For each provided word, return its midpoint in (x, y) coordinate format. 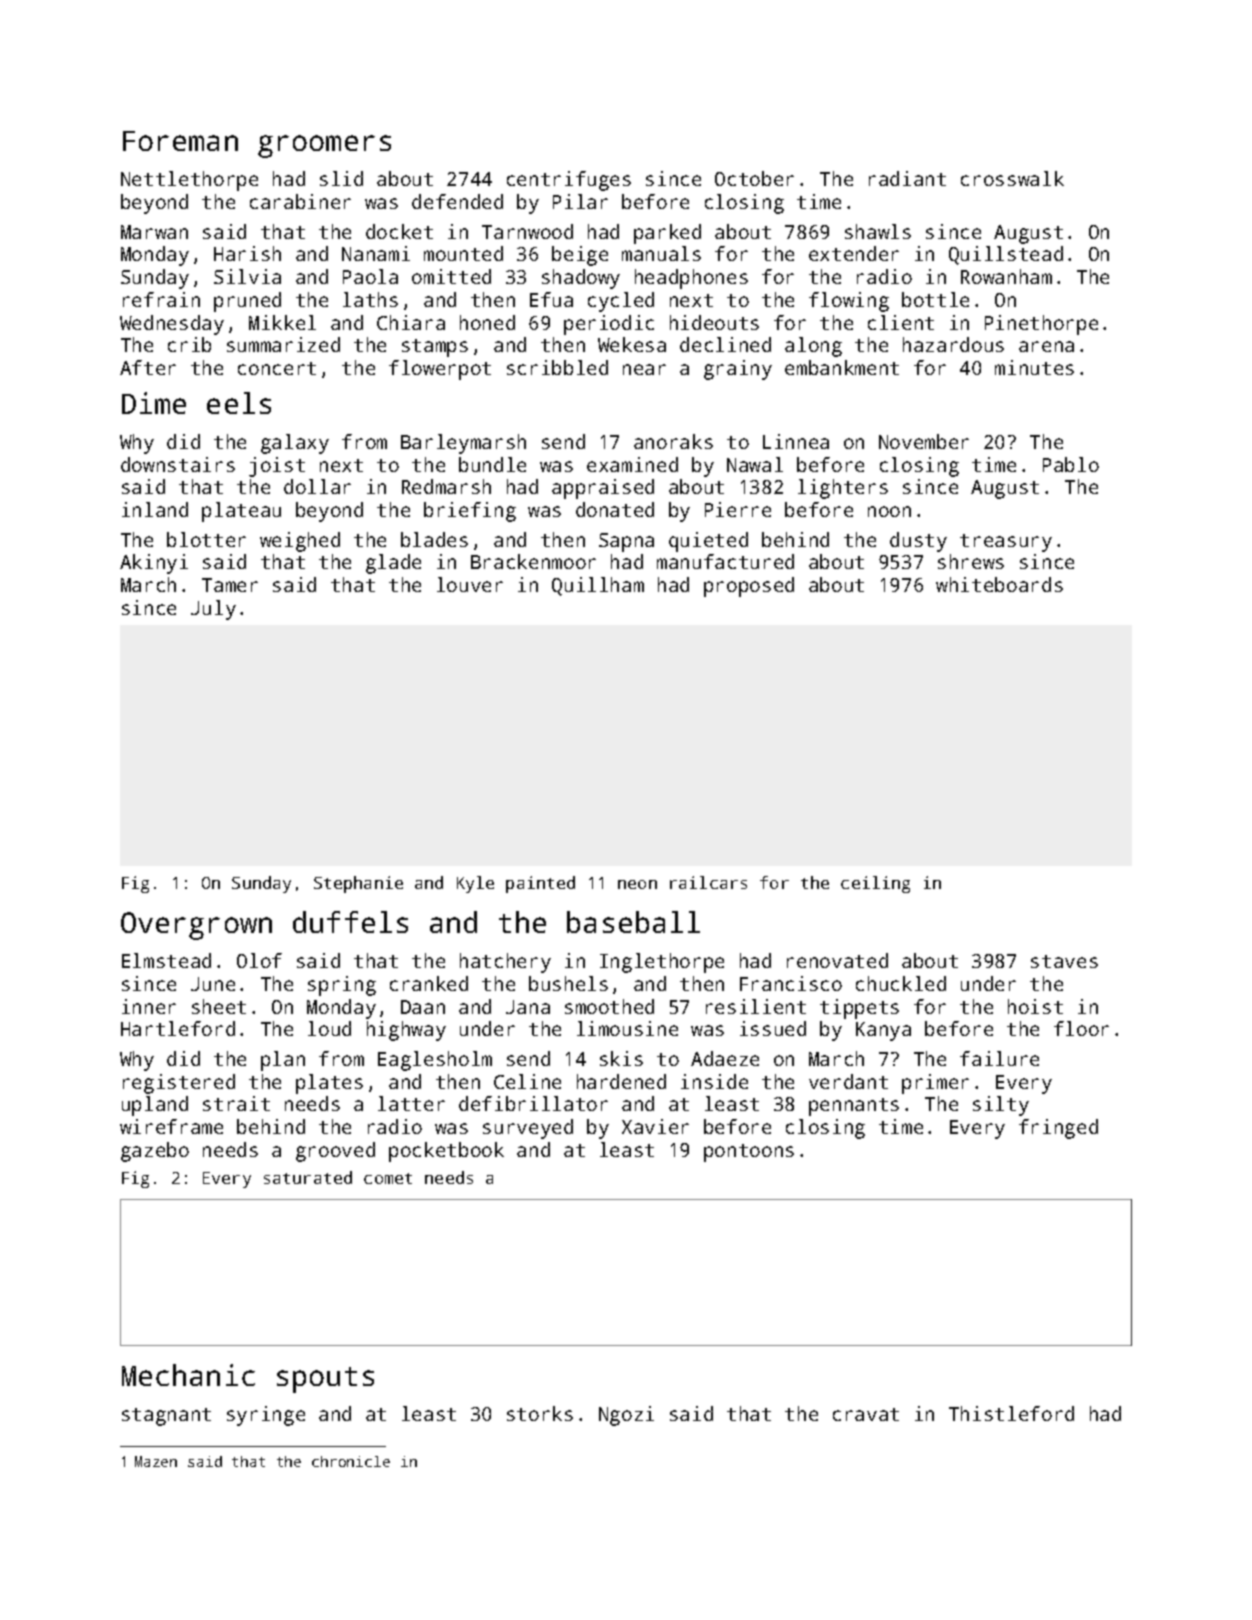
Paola (370, 276)
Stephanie (358, 884)
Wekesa (632, 344)
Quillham (598, 586)
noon (889, 511)
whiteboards (999, 584)
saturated (308, 1177)
